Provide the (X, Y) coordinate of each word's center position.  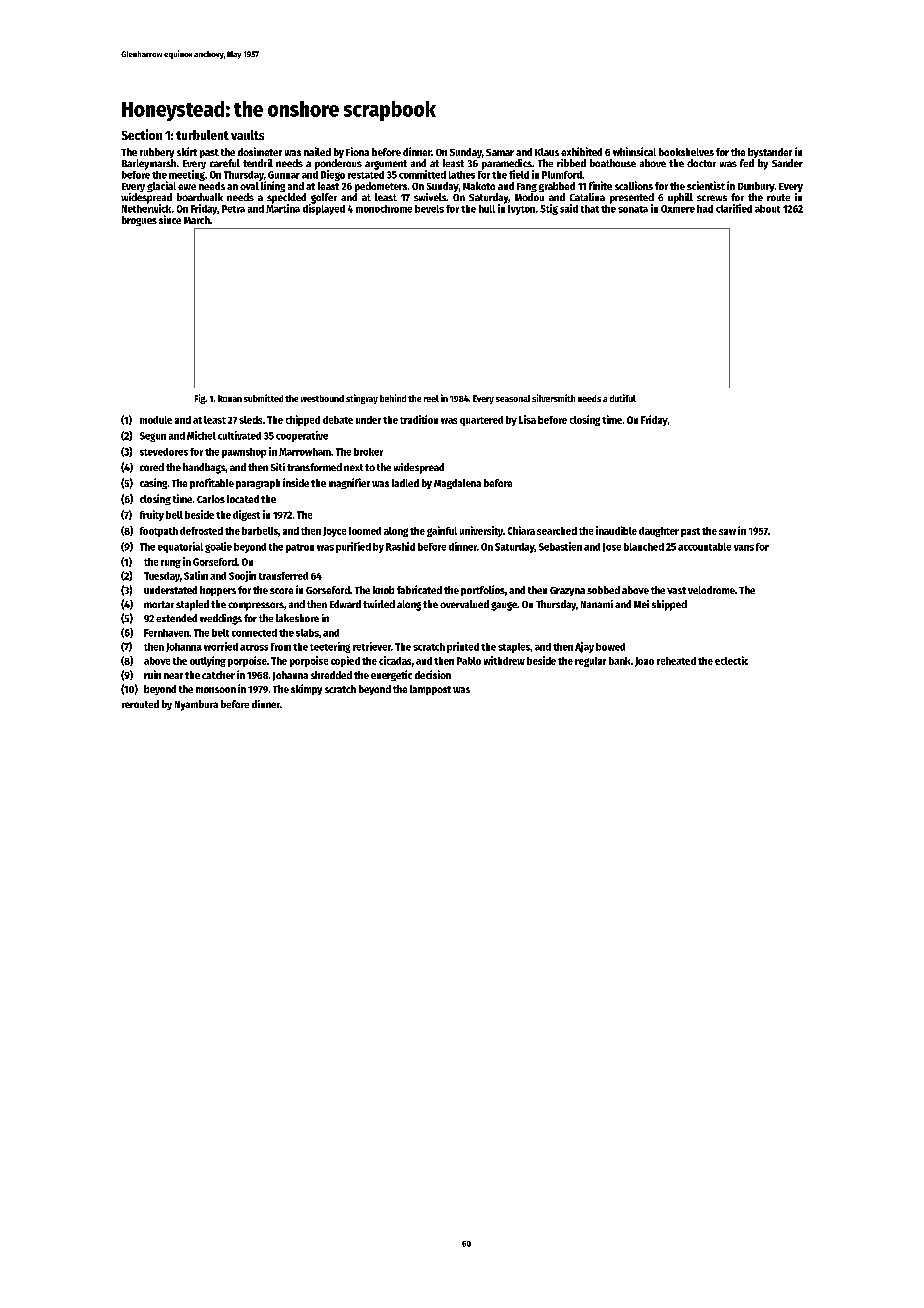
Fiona (357, 151)
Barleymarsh (149, 164)
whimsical (634, 151)
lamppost (430, 690)
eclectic (731, 660)
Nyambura (196, 705)
